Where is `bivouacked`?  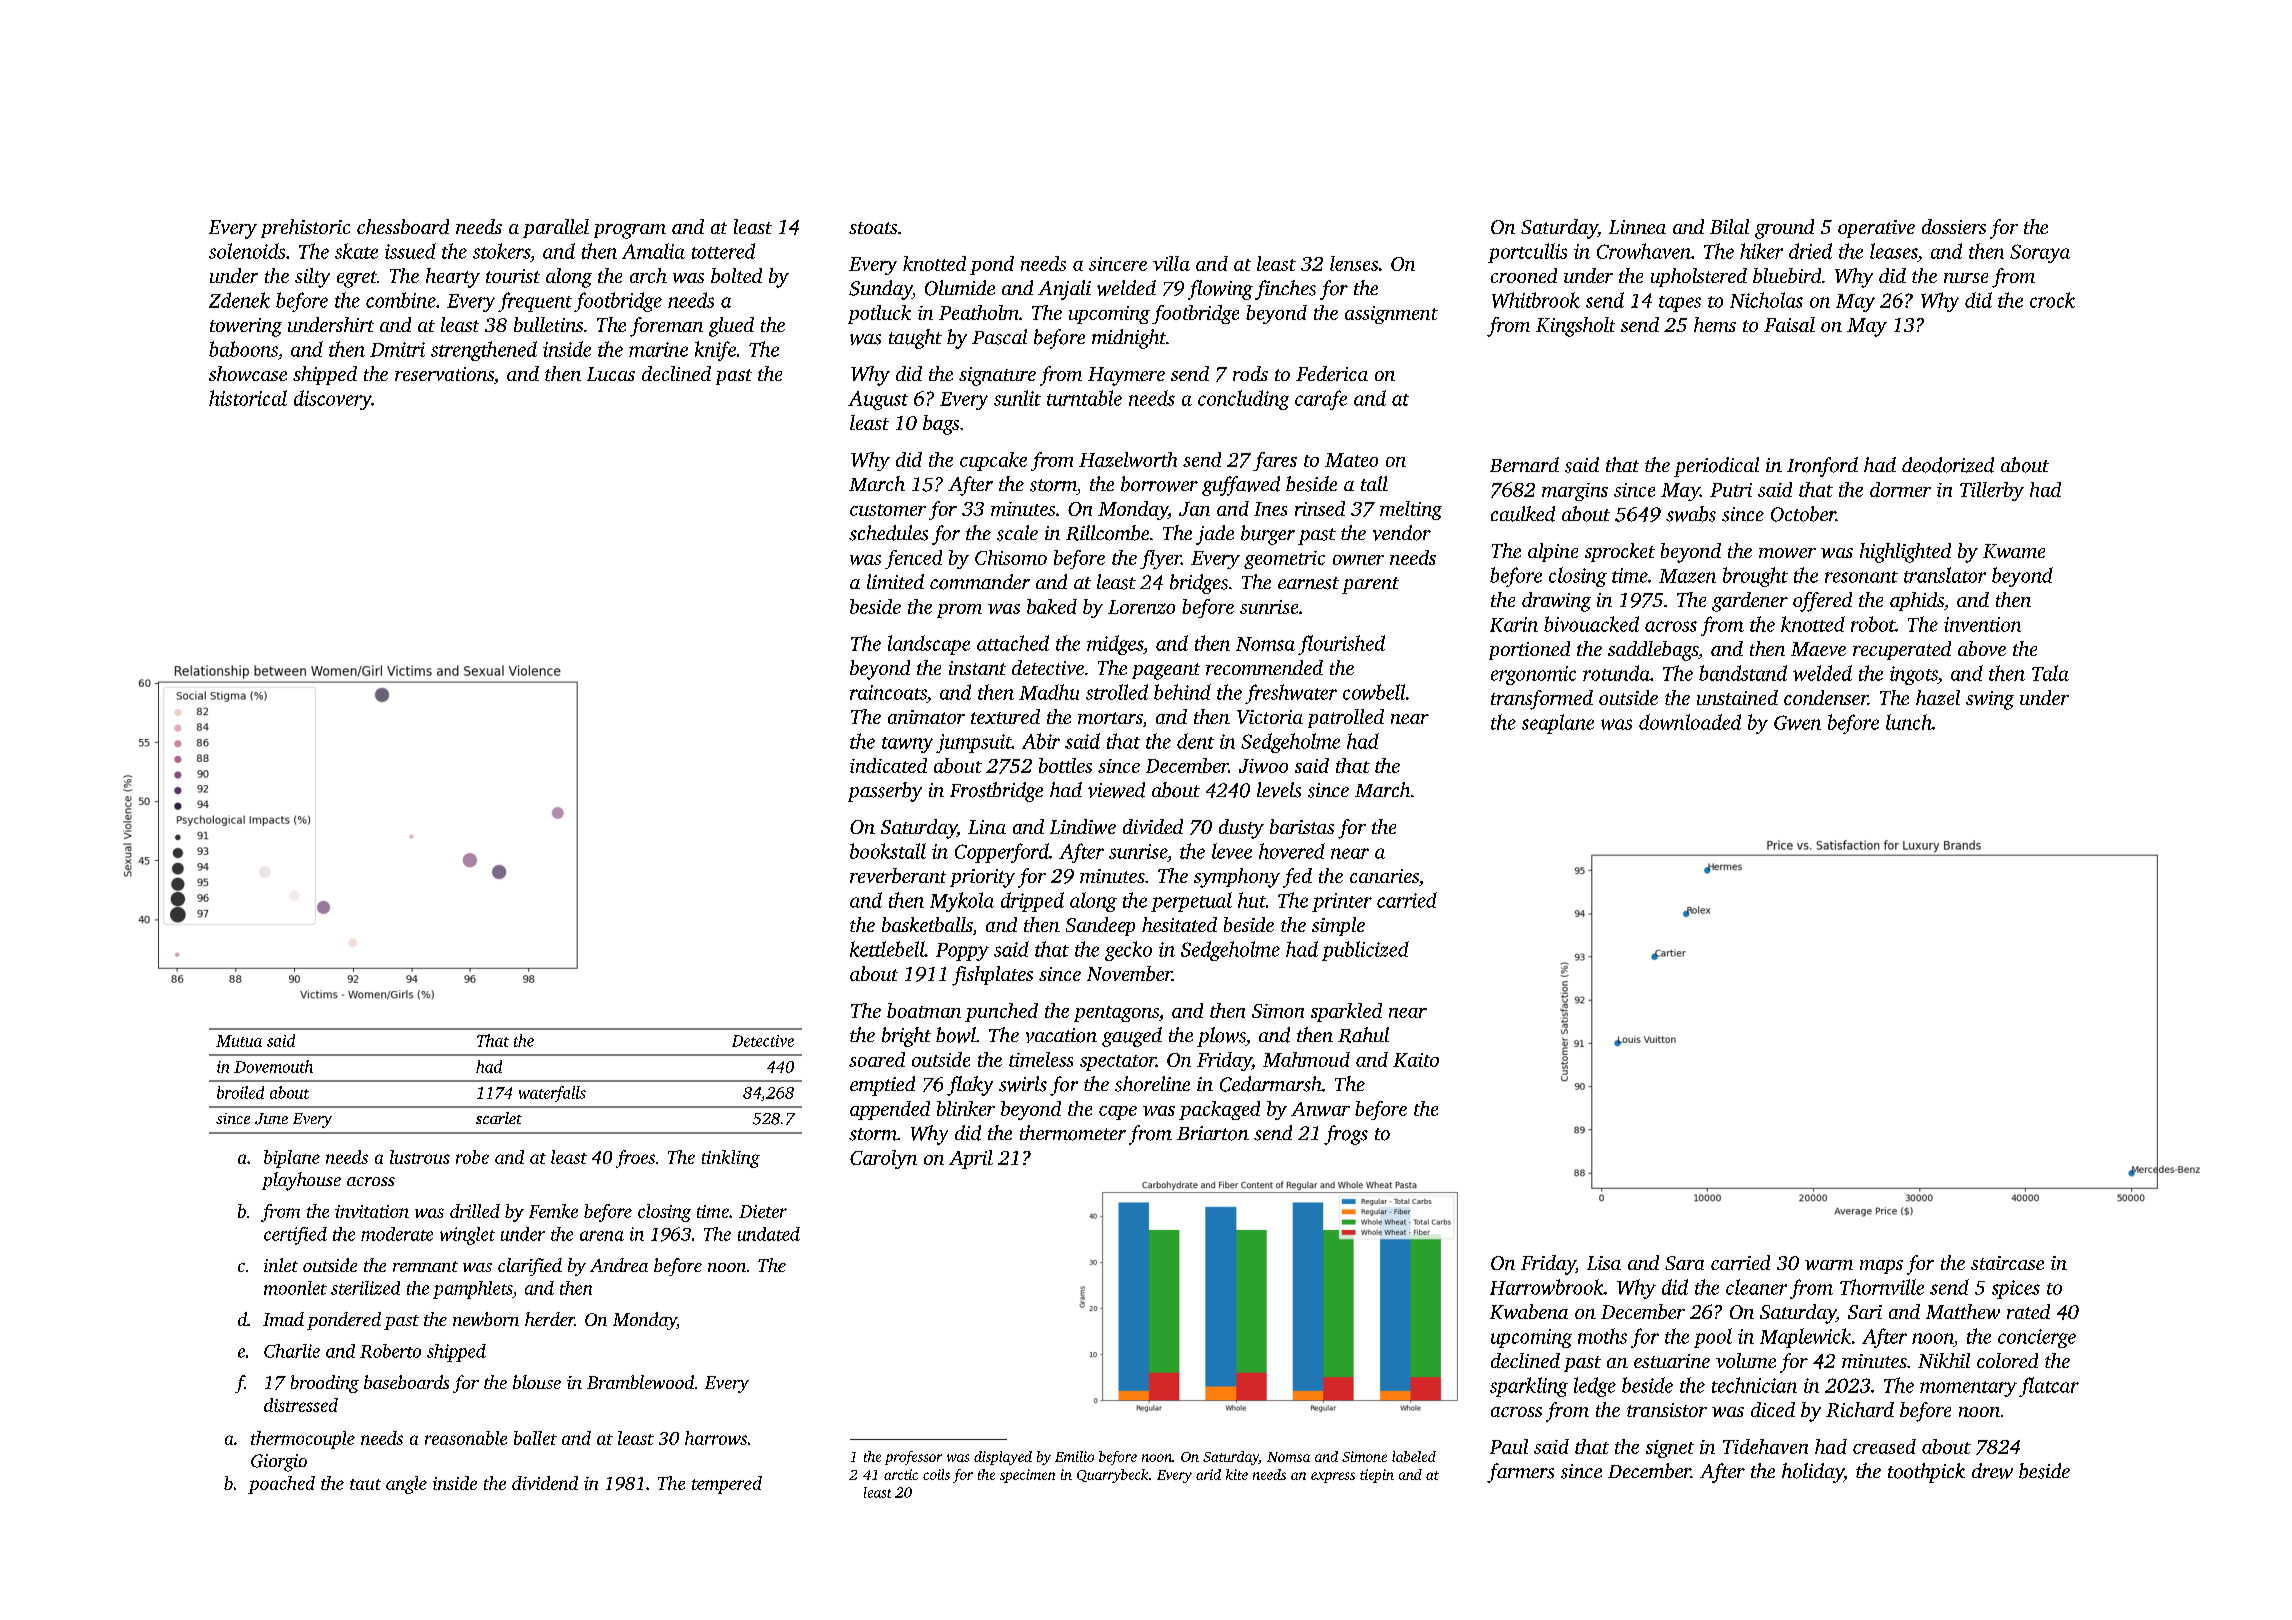 bivouacked is located at coordinates (1591, 624).
